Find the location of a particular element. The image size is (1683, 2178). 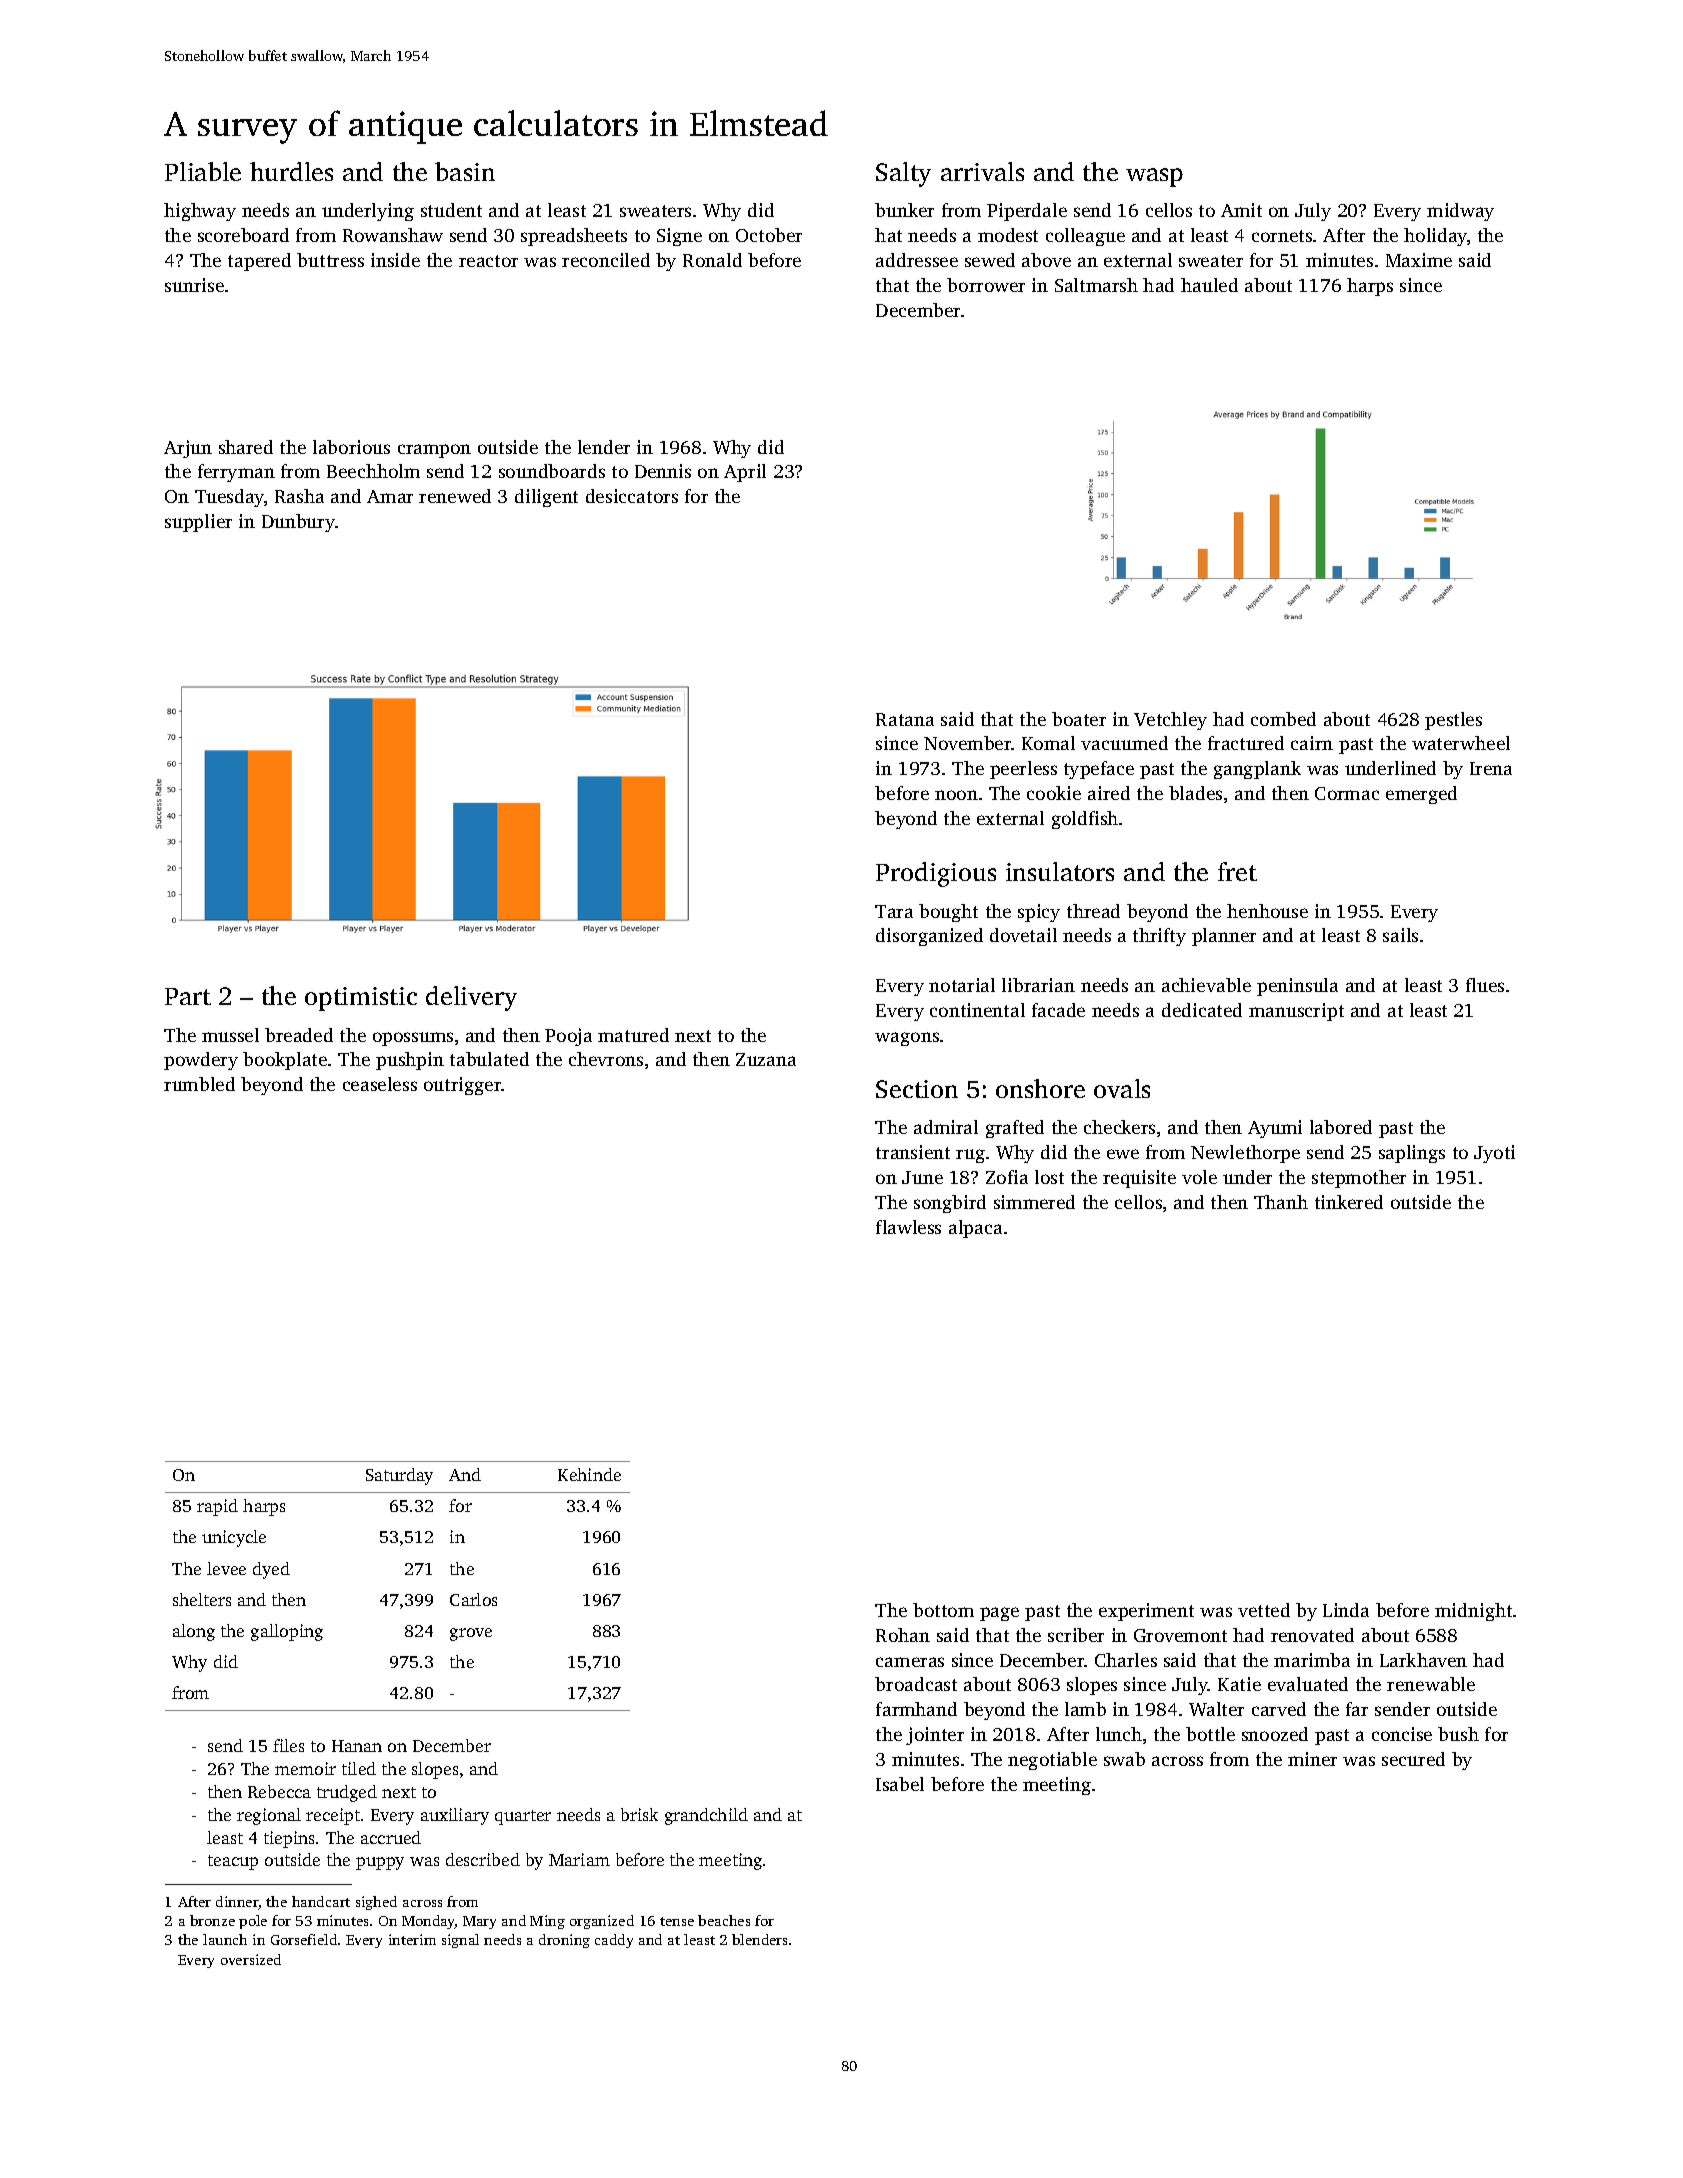

droning is located at coordinates (564, 1941).
